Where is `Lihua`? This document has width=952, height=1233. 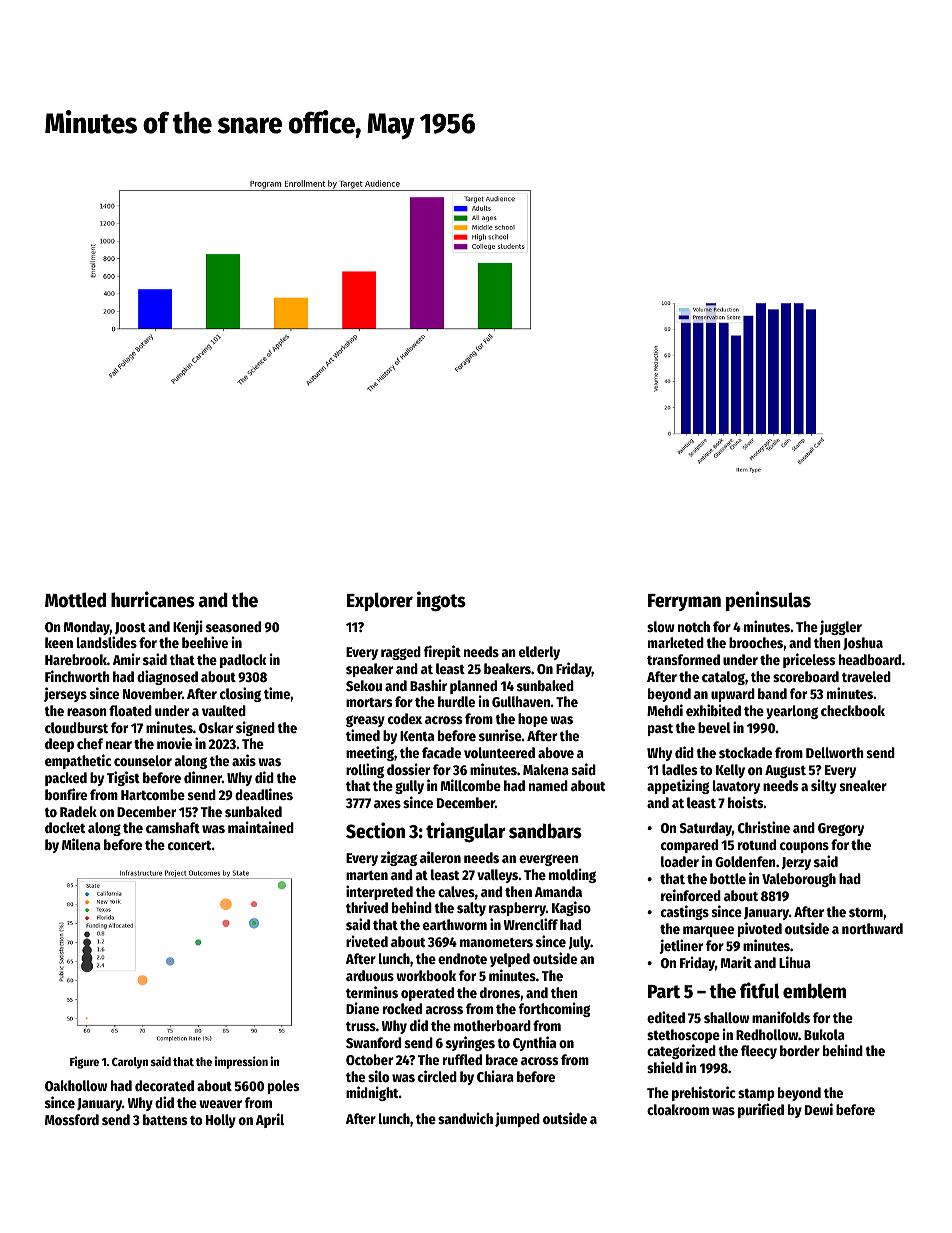
Lihua is located at coordinates (795, 962).
